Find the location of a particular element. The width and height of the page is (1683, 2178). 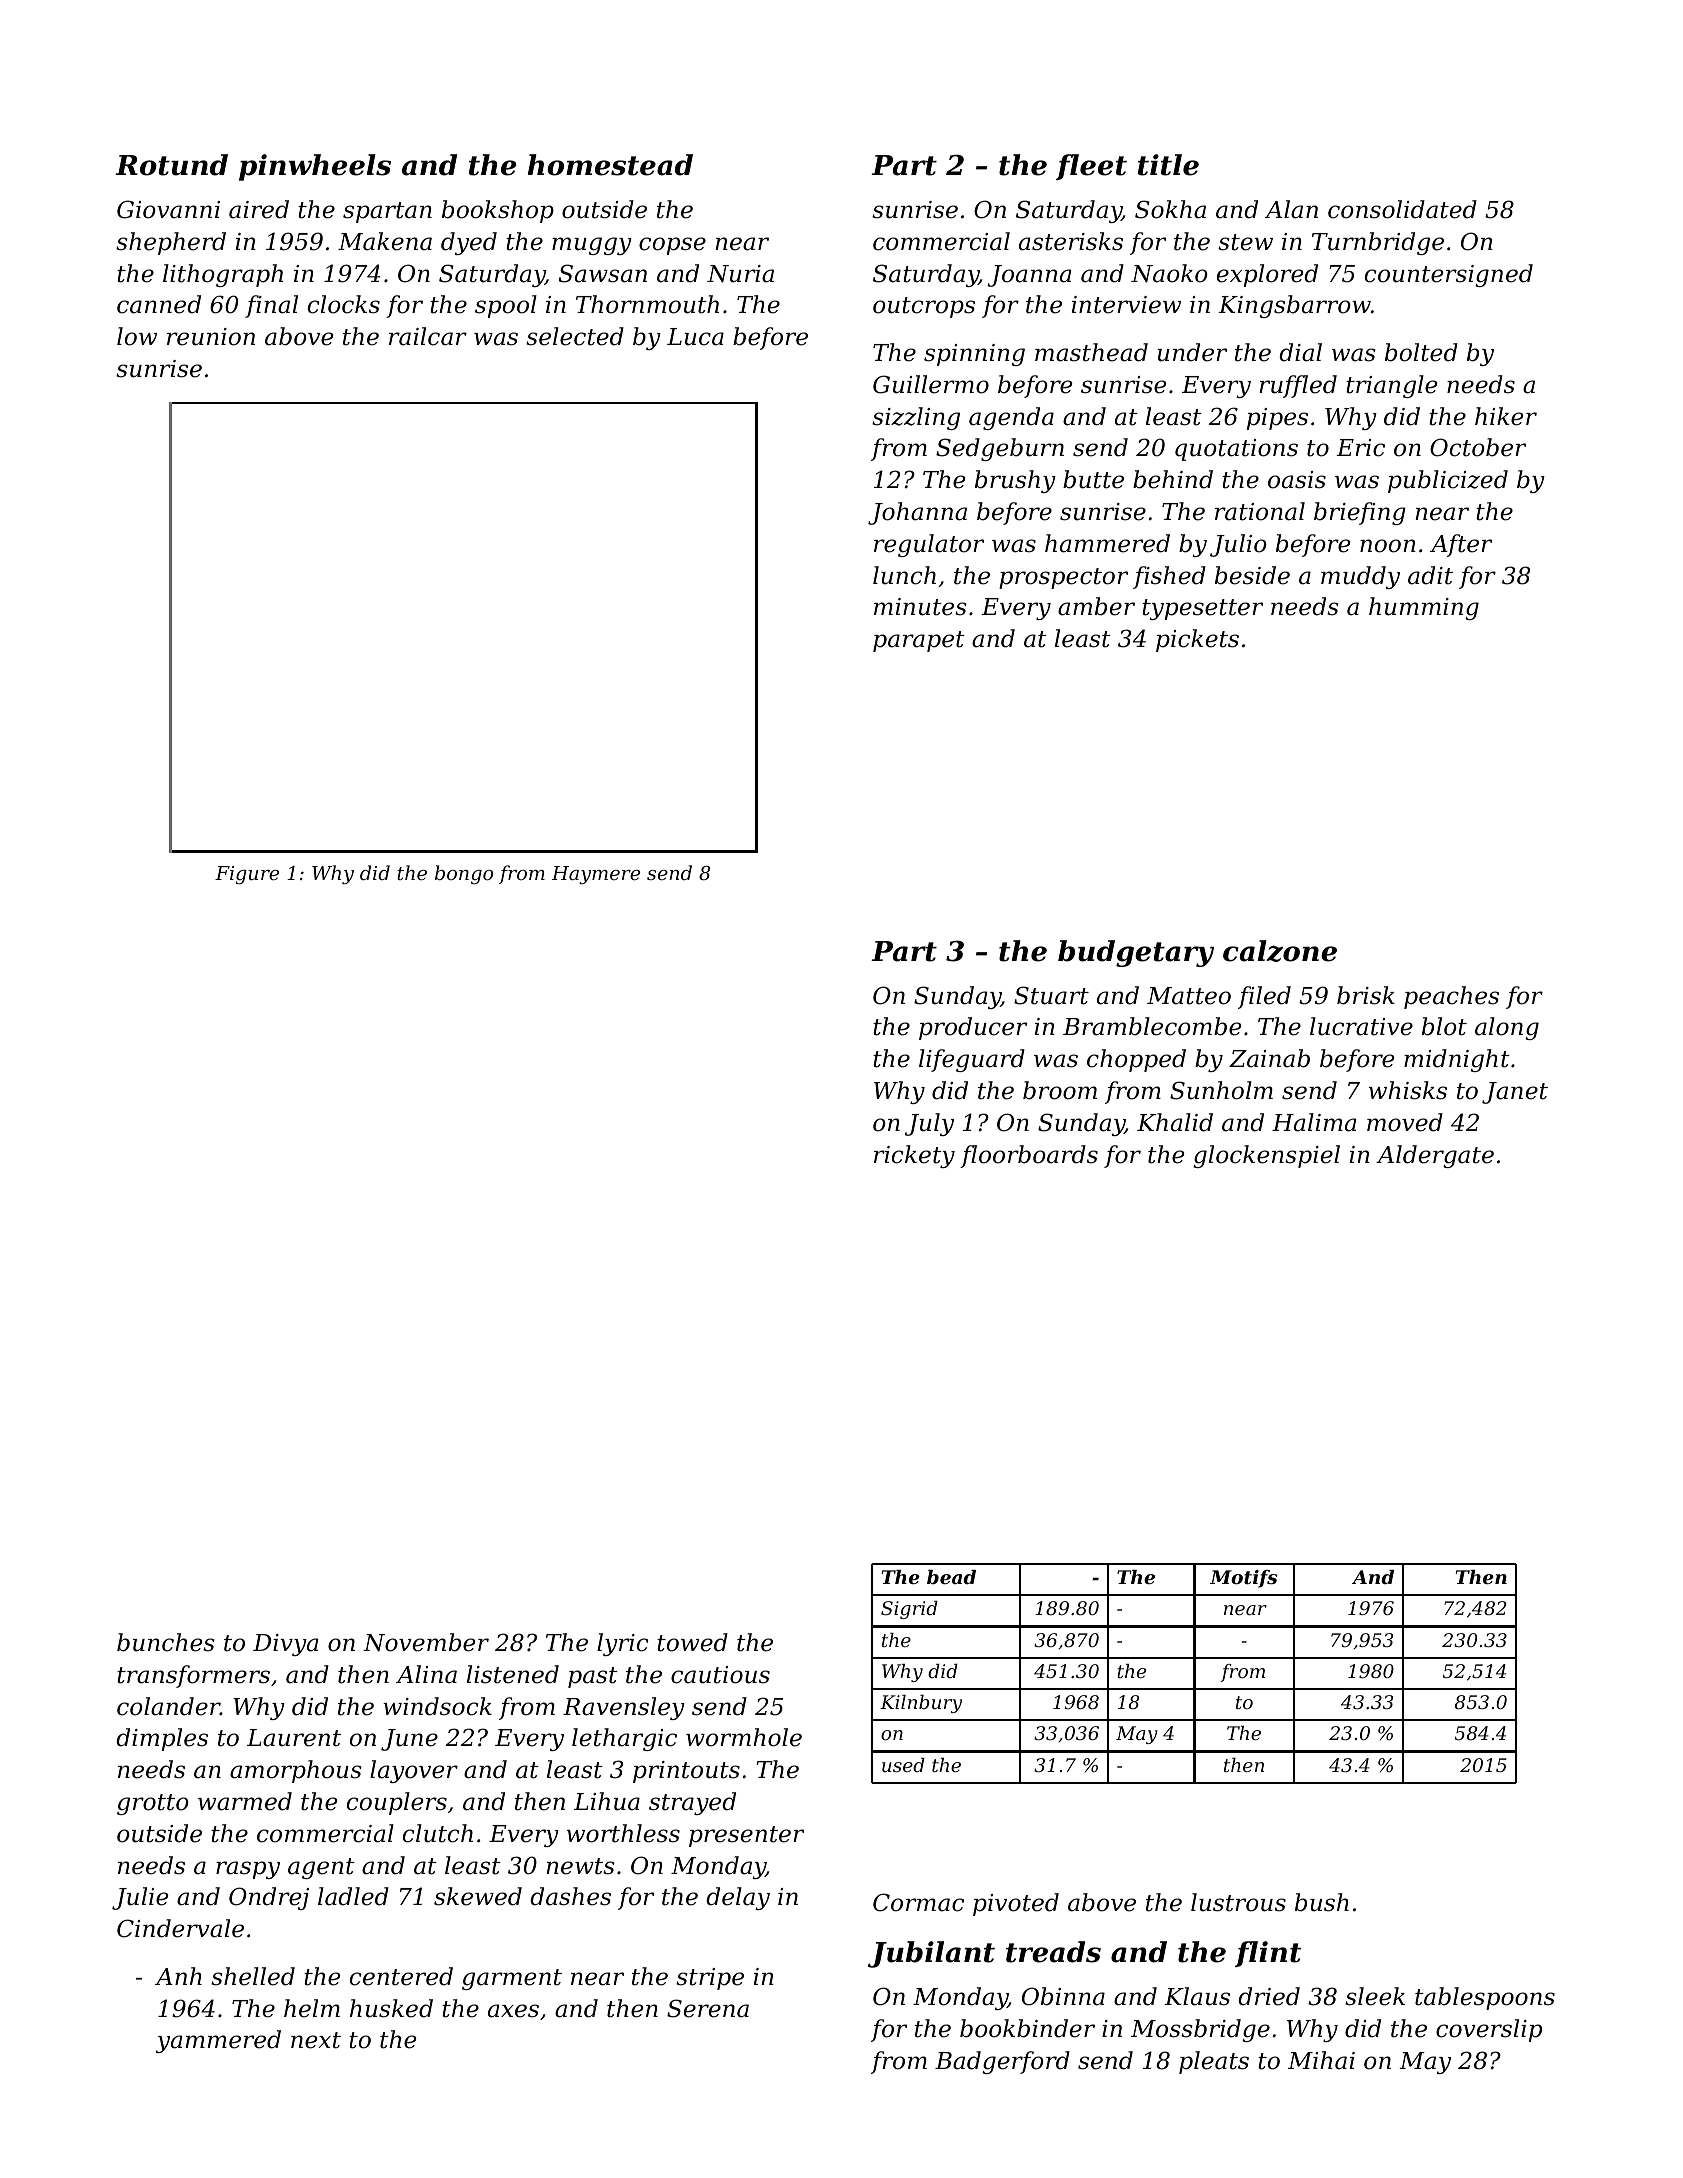

Julie is located at coordinates (140, 1898).
